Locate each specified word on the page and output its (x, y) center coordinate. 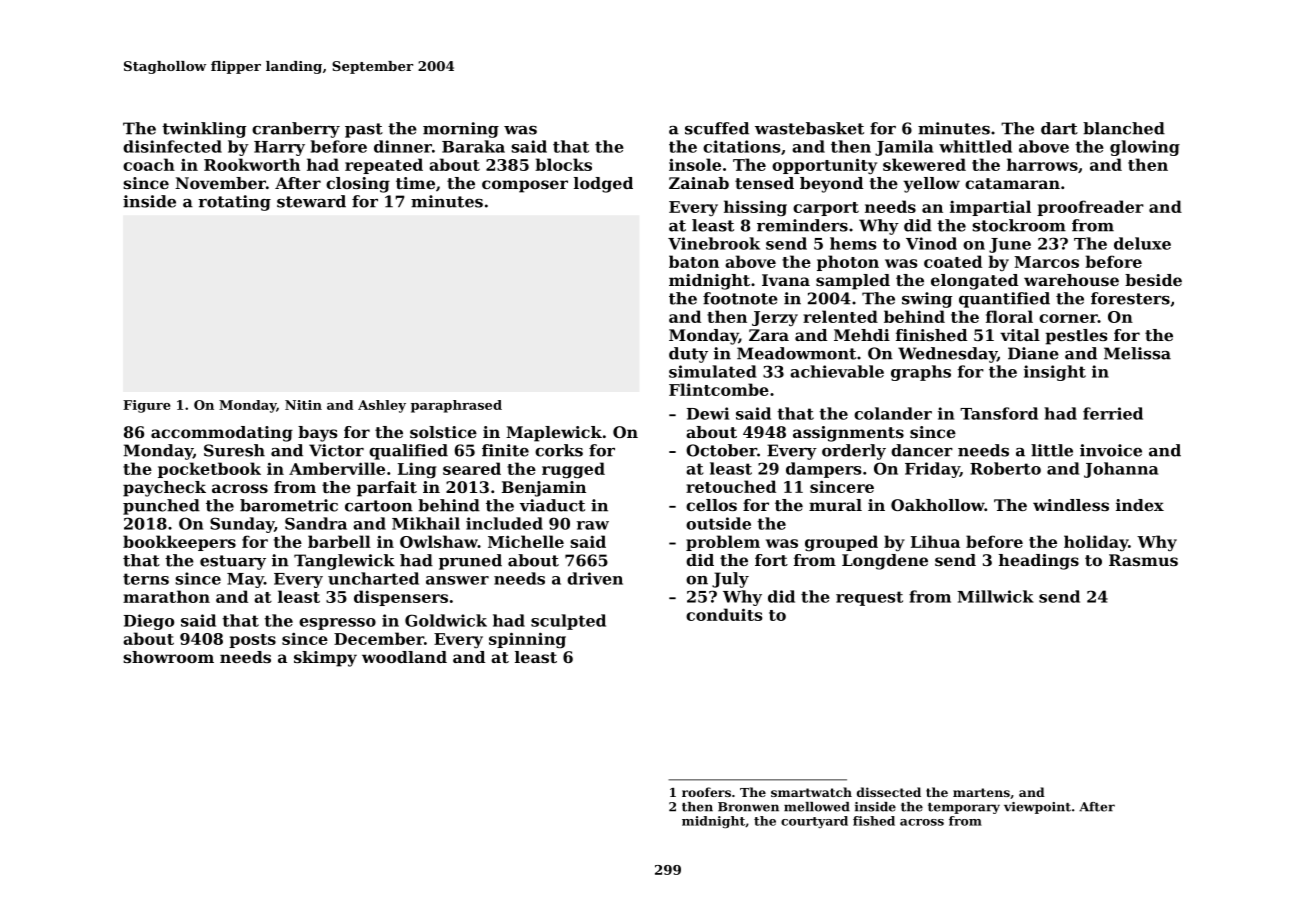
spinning (527, 640)
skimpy (325, 659)
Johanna (1121, 470)
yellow (931, 185)
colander (893, 413)
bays (318, 434)
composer (525, 186)
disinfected (172, 146)
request (869, 598)
